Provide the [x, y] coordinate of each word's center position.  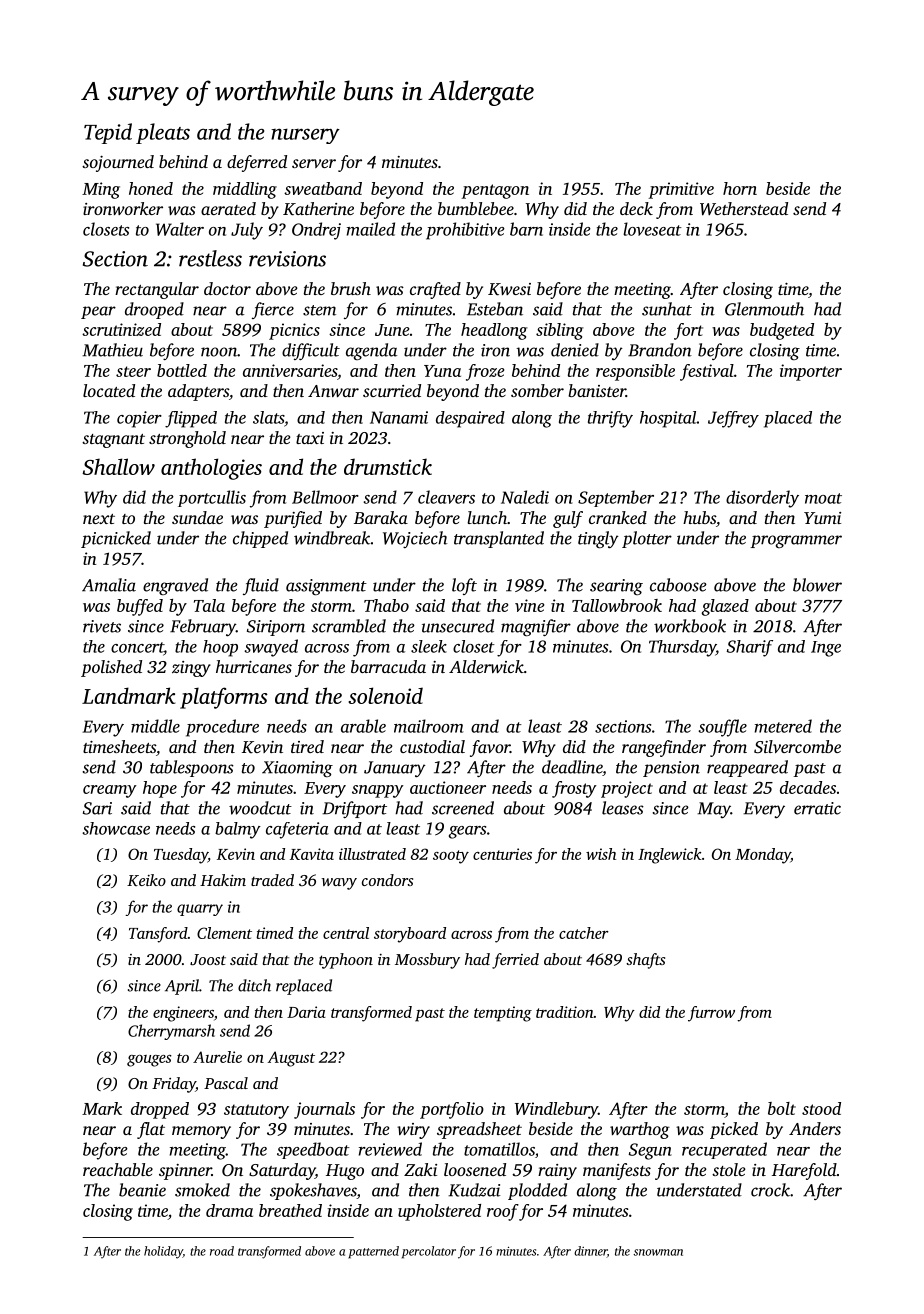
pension [671, 769]
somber [537, 390]
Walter [180, 229]
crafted [435, 290]
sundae [197, 517]
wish [601, 854]
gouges [149, 1061]
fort [688, 331]
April [182, 987]
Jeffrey [733, 419]
